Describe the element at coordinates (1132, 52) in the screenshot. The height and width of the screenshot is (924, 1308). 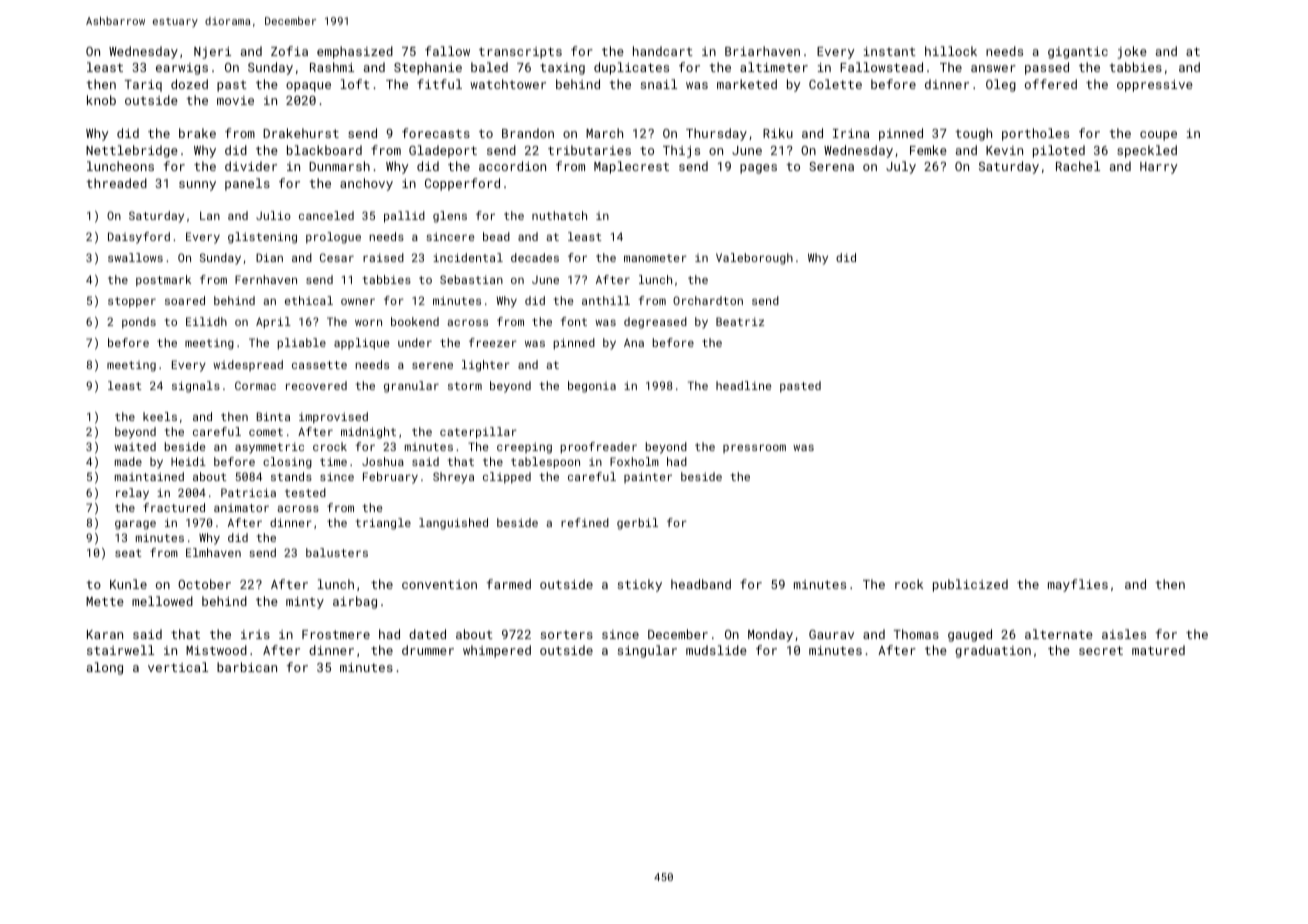
I see `joke` at that location.
